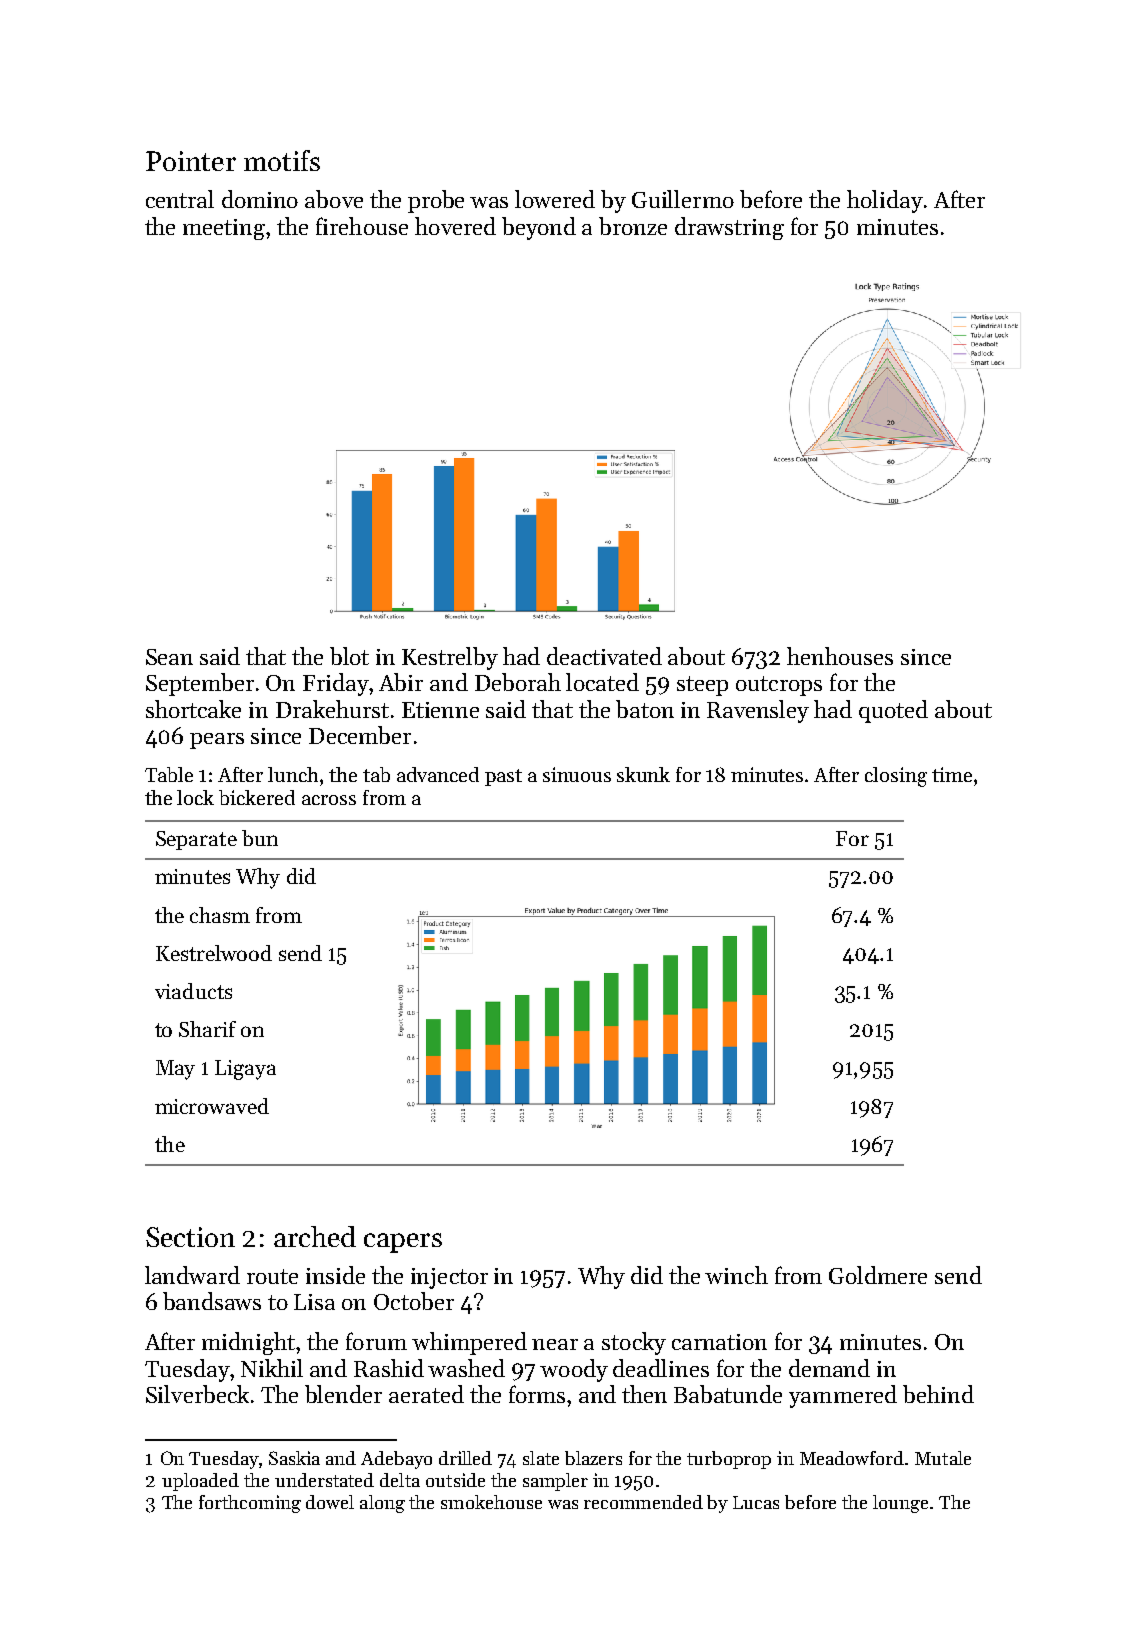 The image size is (1141, 1652). What do you see at coordinates (250, 1504) in the screenshot?
I see `forthcoming` at bounding box center [250, 1504].
